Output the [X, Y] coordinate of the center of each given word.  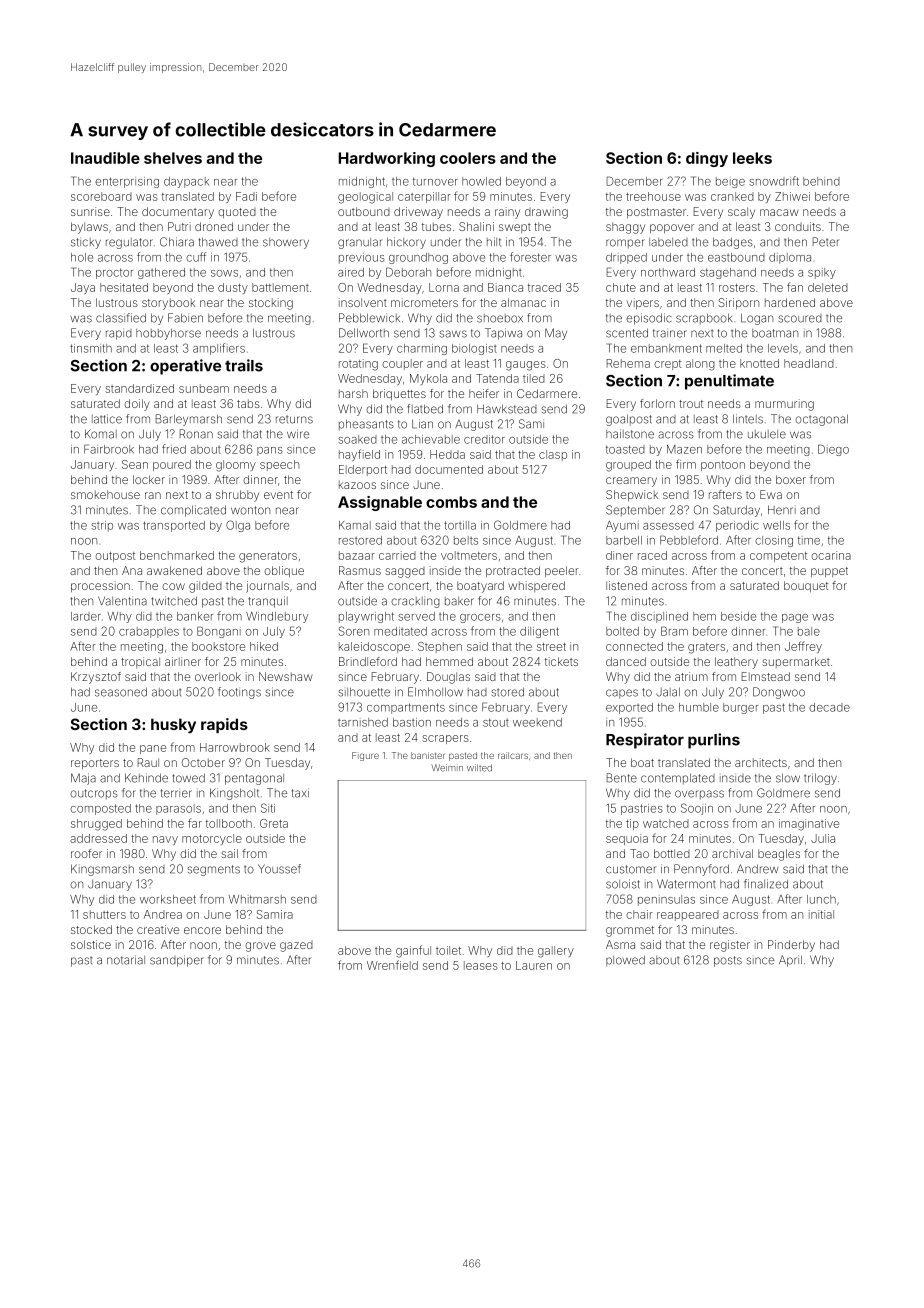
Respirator [645, 741]
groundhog [418, 258]
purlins [714, 741]
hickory [406, 243]
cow [173, 586]
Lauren [534, 965]
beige [730, 182]
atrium [691, 676]
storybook [168, 304]
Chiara [177, 242]
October [203, 762]
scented [627, 333]
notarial [126, 960]
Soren [354, 631]
